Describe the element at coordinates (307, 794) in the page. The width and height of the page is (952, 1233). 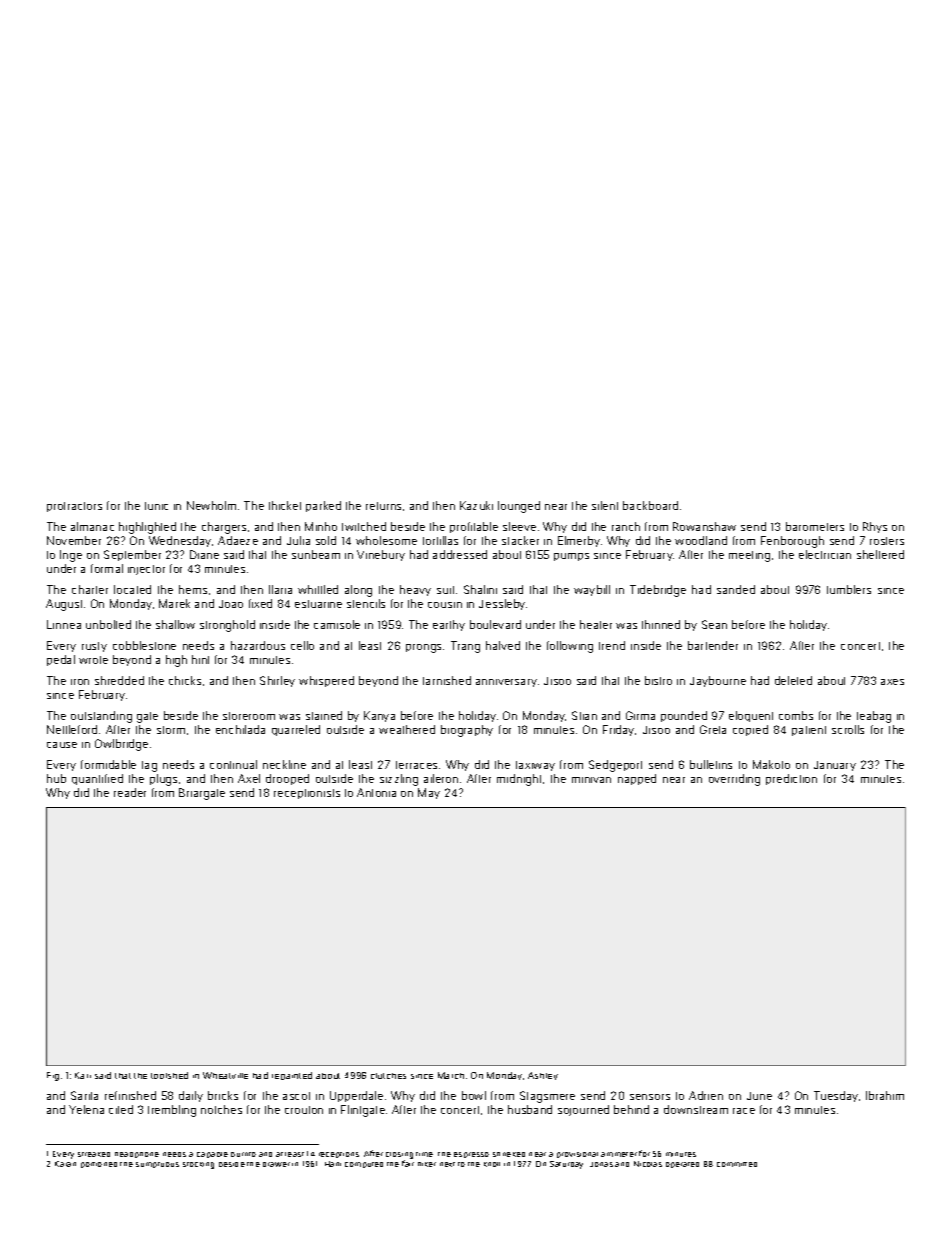
I see `receptionists` at that location.
